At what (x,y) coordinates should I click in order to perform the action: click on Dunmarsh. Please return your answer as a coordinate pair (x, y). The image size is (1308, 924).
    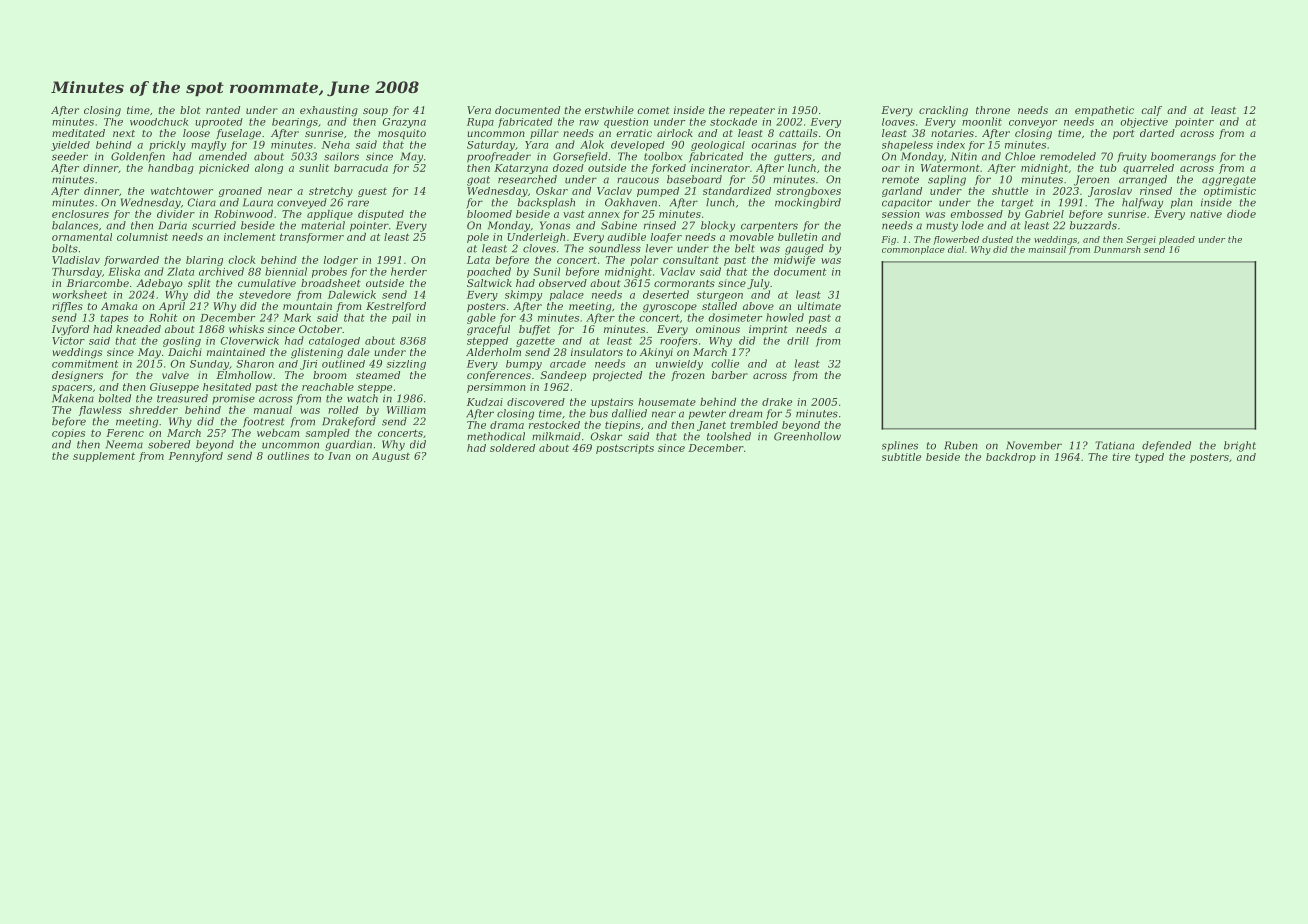
    Looking at the image, I should click on (1117, 249).
